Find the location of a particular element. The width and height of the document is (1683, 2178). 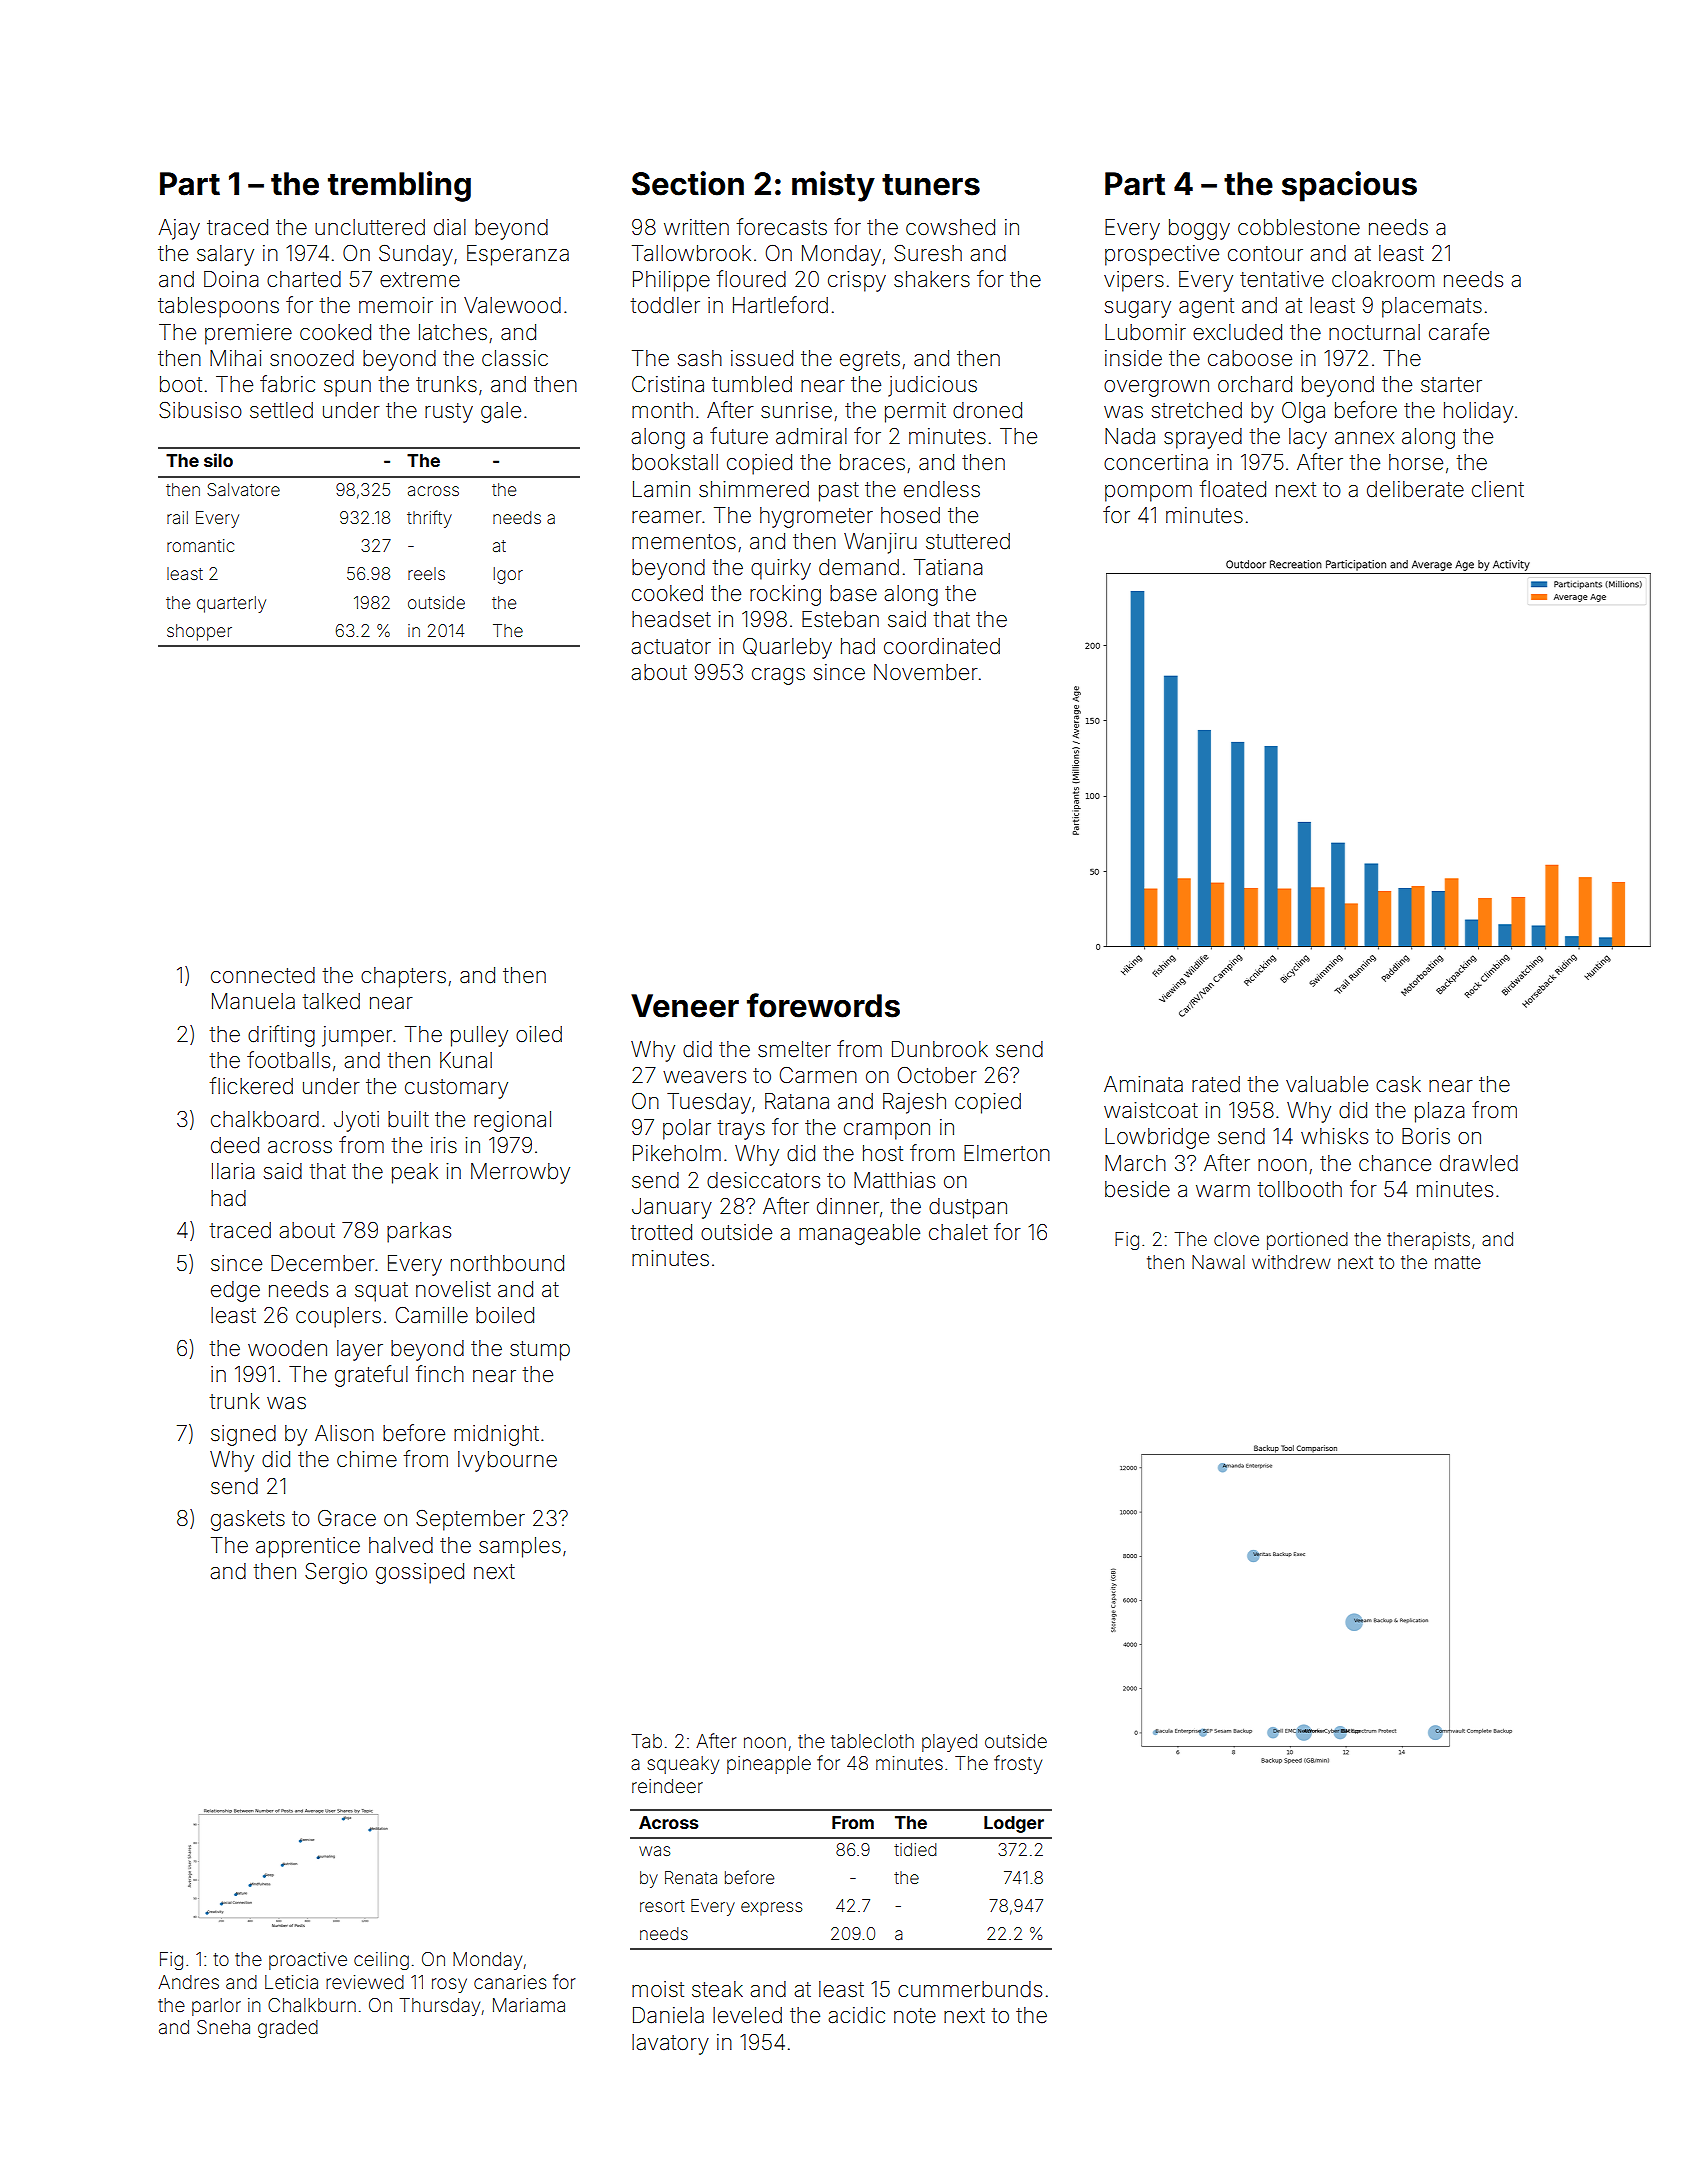

droned is located at coordinates (987, 410).
